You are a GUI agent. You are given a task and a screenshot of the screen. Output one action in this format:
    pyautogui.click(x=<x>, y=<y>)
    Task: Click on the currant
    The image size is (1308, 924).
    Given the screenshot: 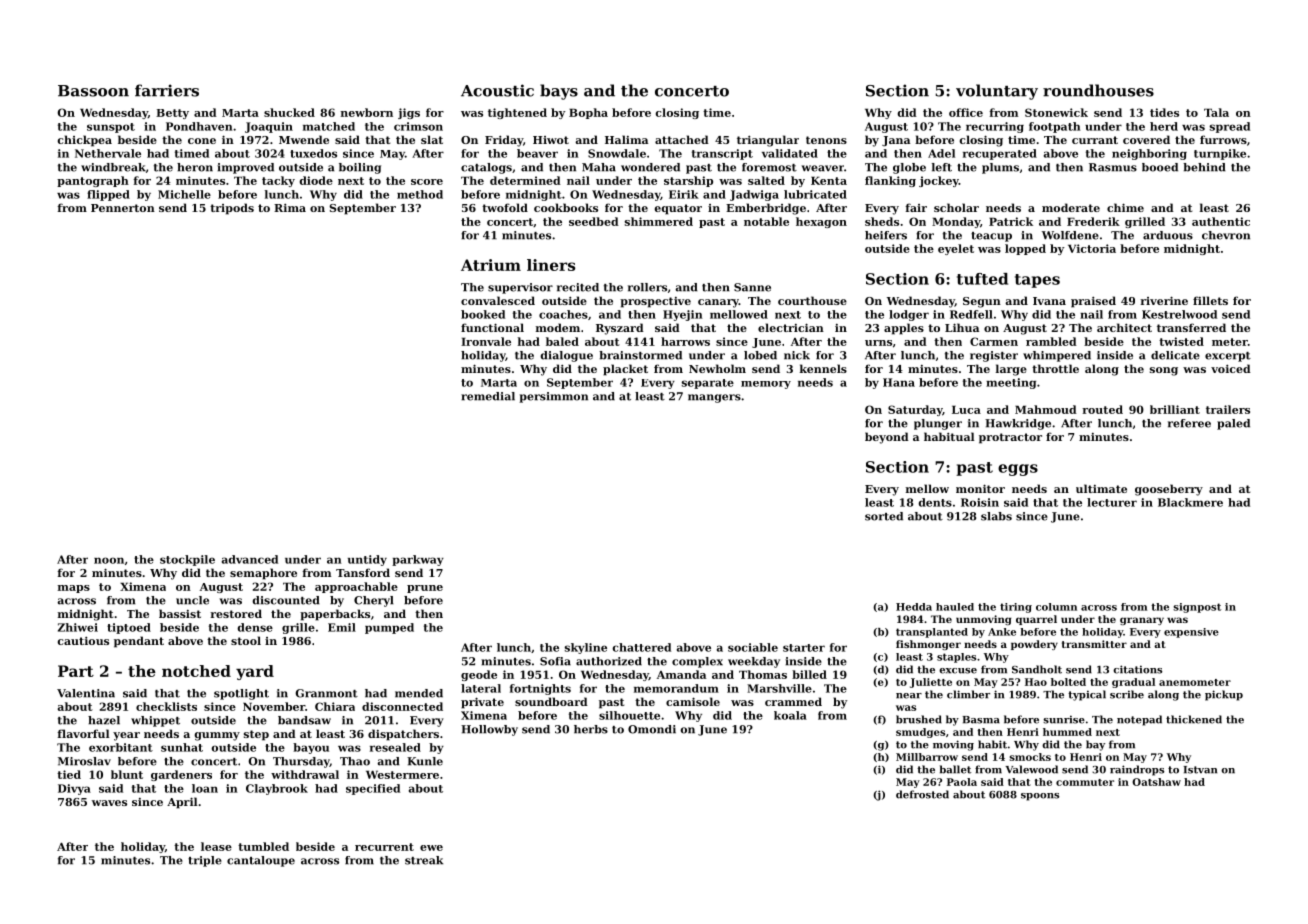 What is the action you would take?
    pyautogui.click(x=1095, y=140)
